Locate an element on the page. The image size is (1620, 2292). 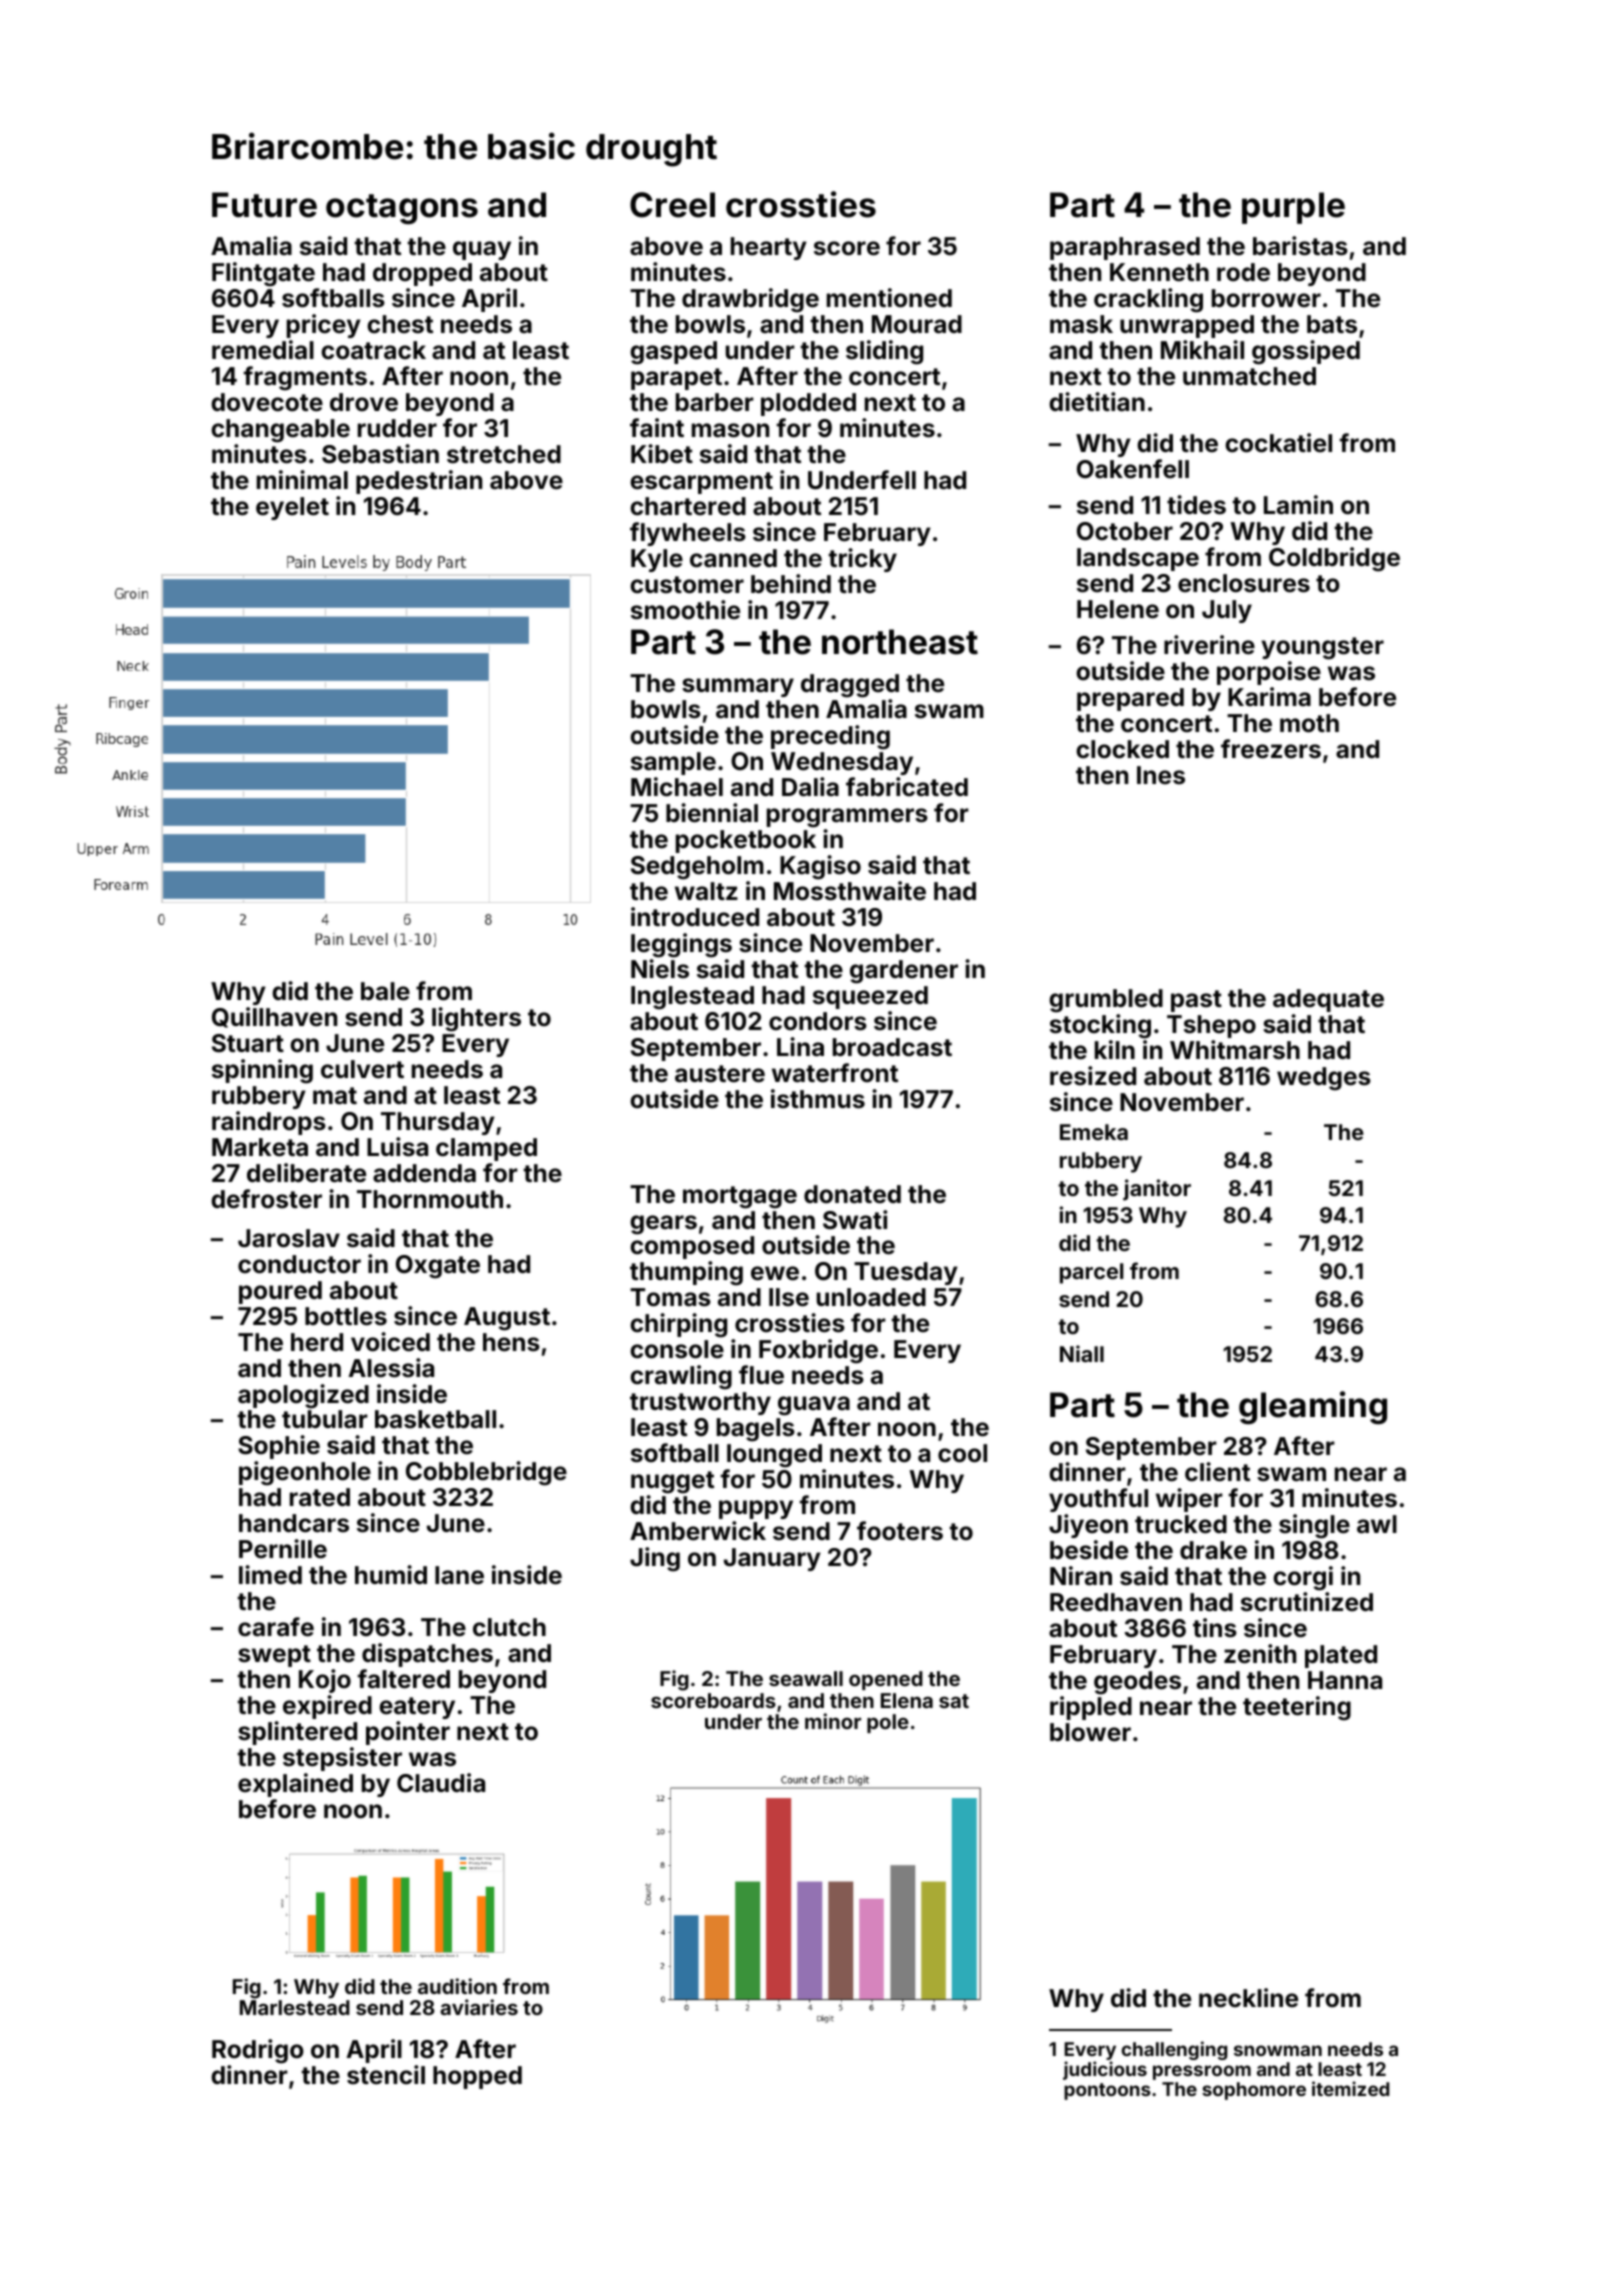
wedges is located at coordinates (1324, 1079).
